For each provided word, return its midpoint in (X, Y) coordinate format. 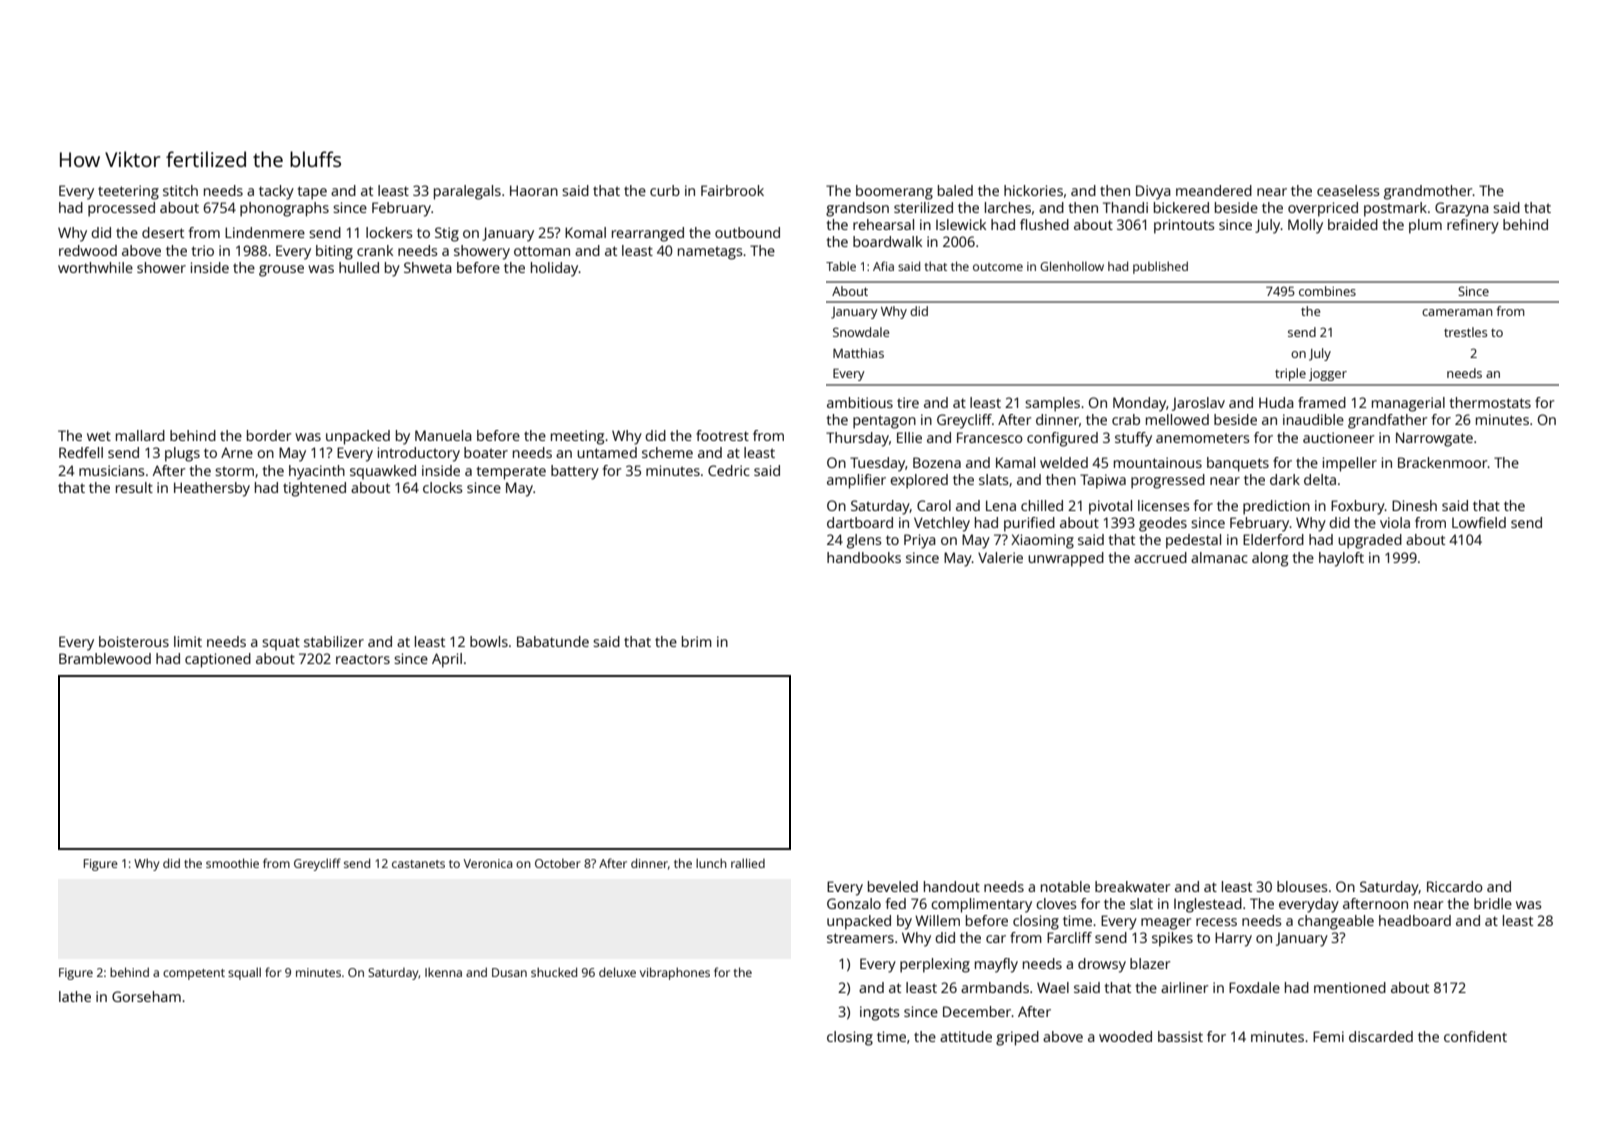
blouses (1302, 886)
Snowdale (861, 332)
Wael (1053, 987)
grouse (281, 271)
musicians (111, 470)
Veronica (488, 863)
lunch (711, 863)
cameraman (1457, 312)
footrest (722, 435)
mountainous (1158, 462)
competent (194, 974)
